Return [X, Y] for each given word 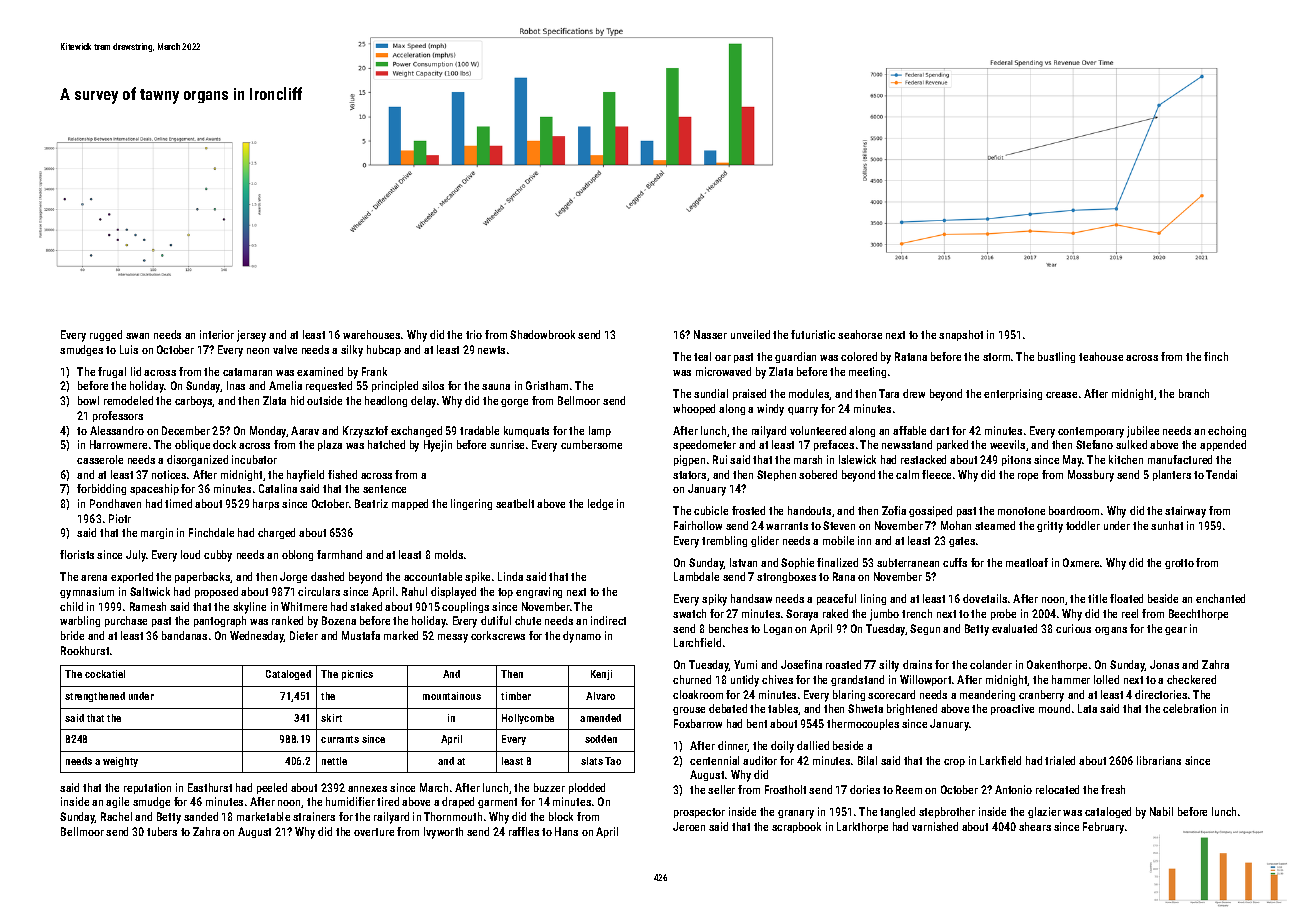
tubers [162, 831]
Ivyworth [443, 833]
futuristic [813, 334]
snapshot [961, 335]
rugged [106, 335]
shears [1035, 826]
